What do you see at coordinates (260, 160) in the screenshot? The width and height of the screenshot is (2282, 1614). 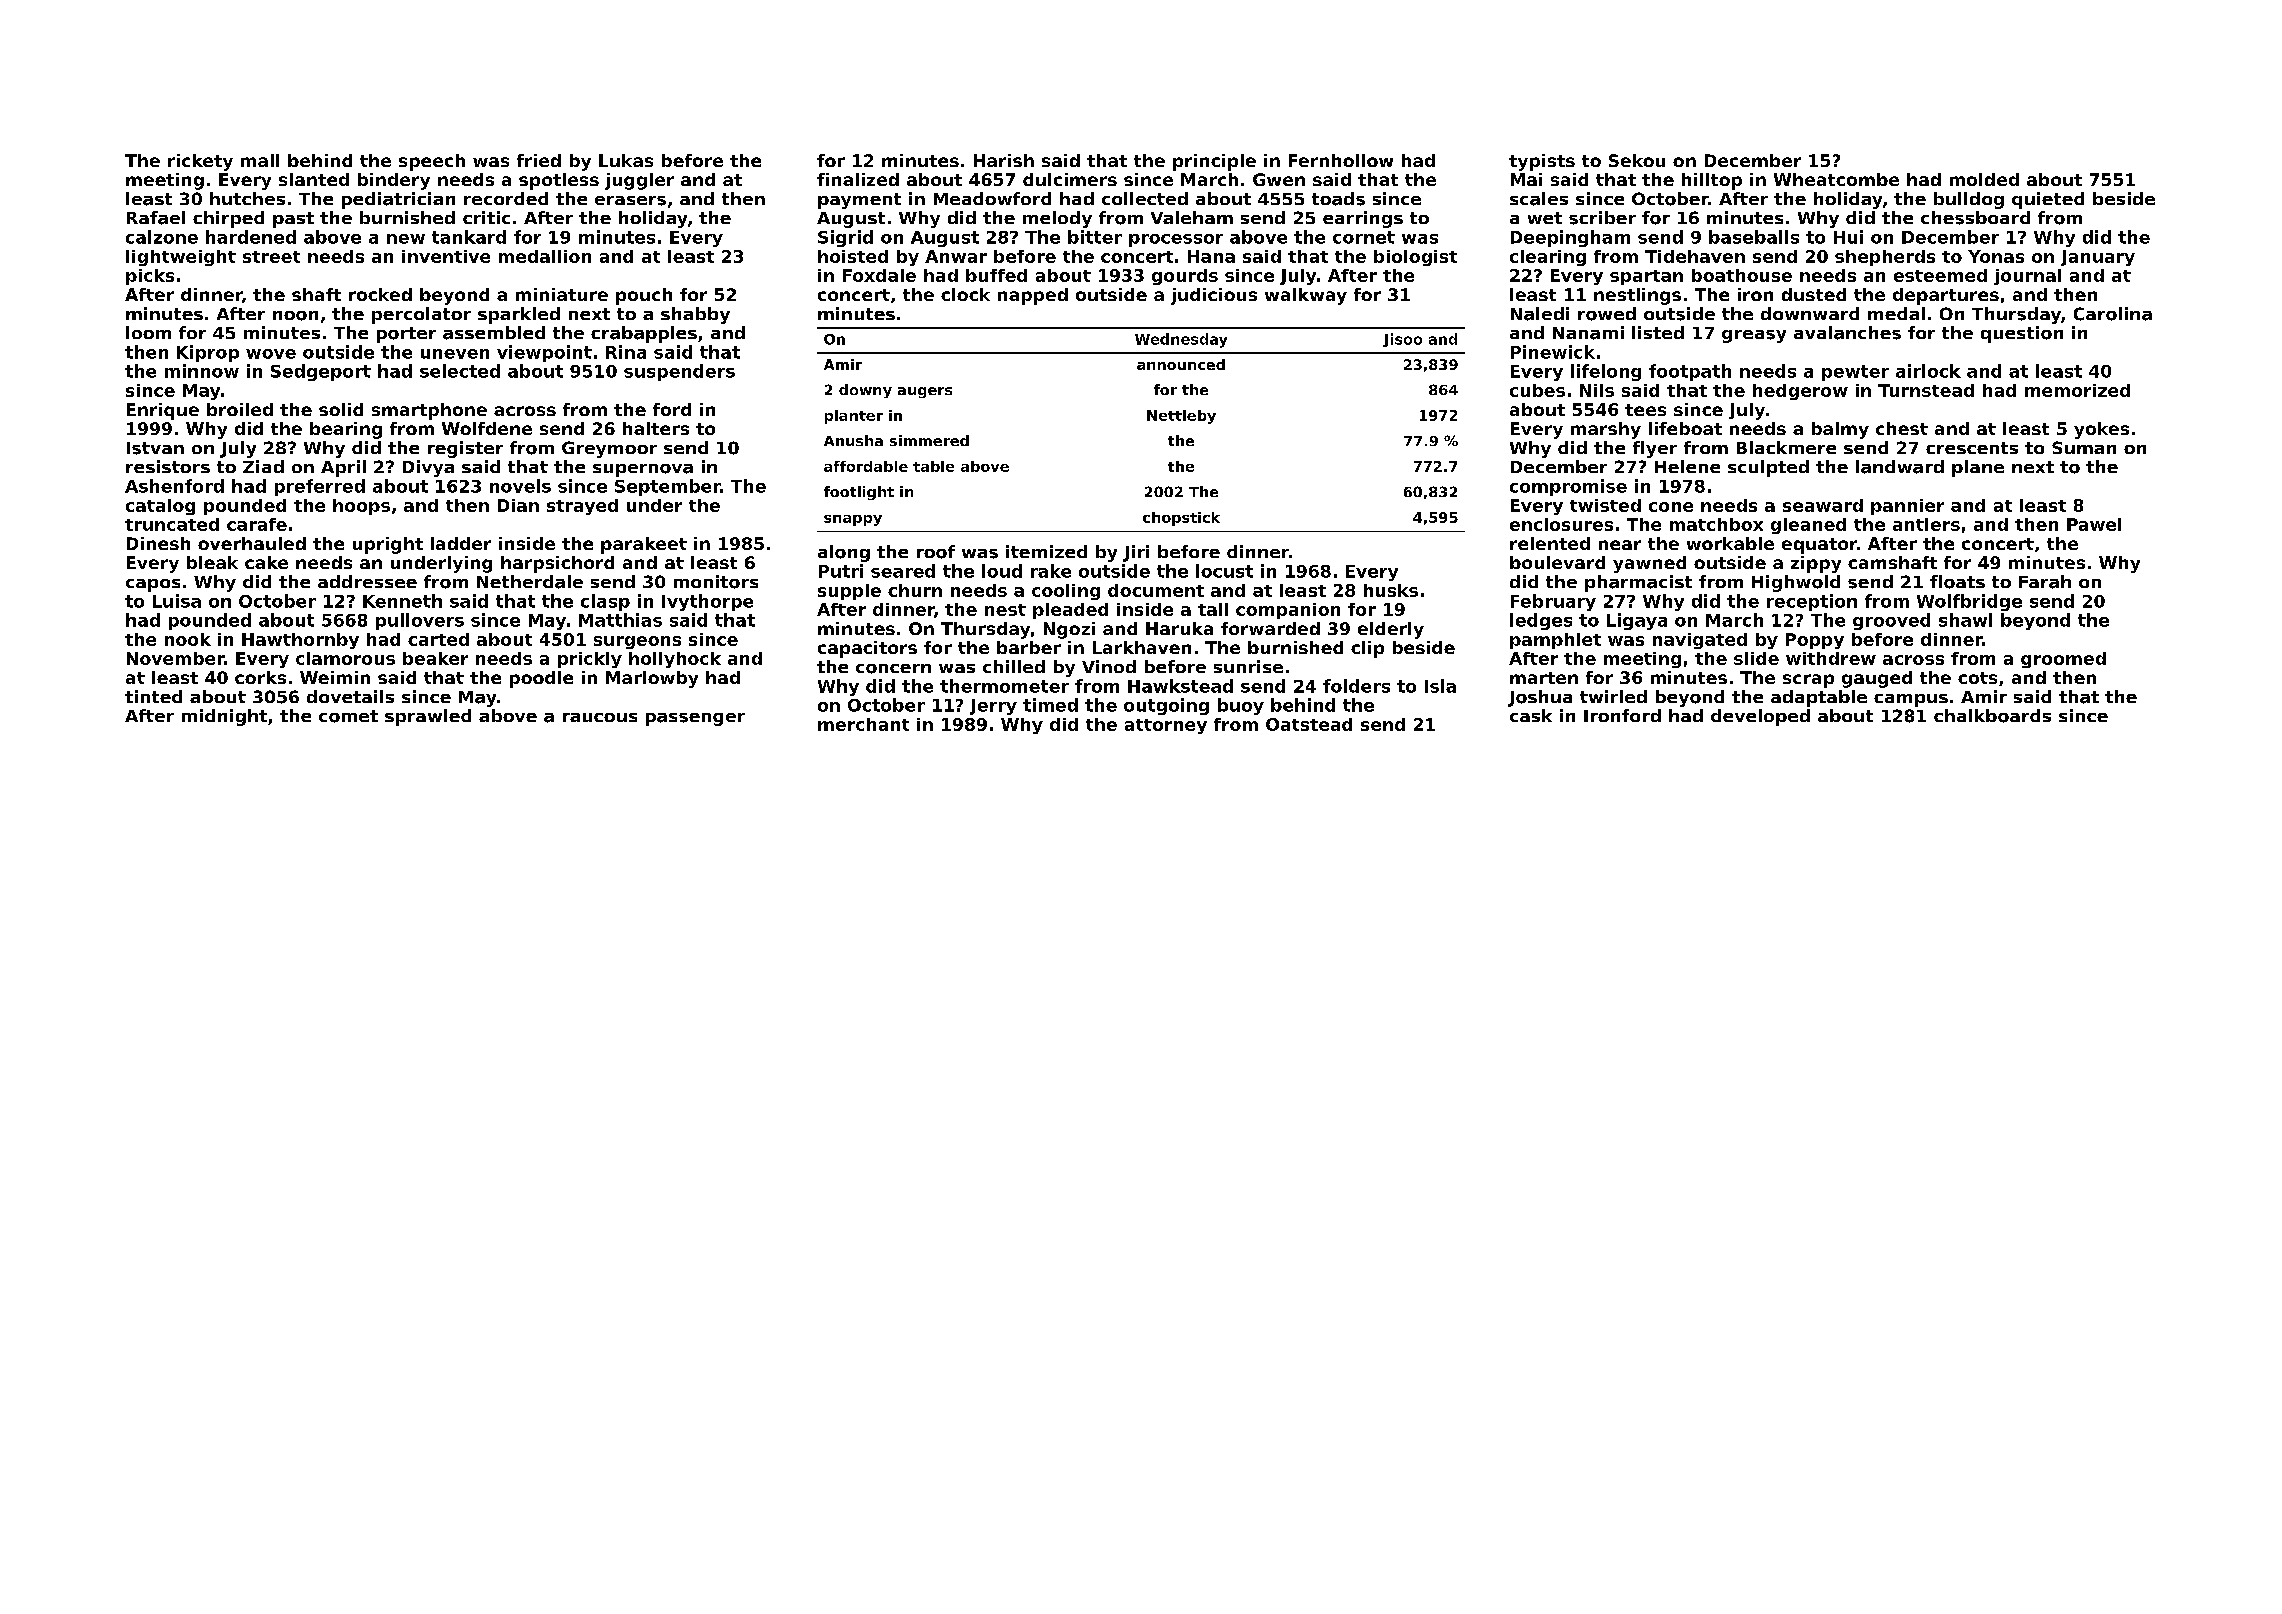 I see `mall` at bounding box center [260, 160].
